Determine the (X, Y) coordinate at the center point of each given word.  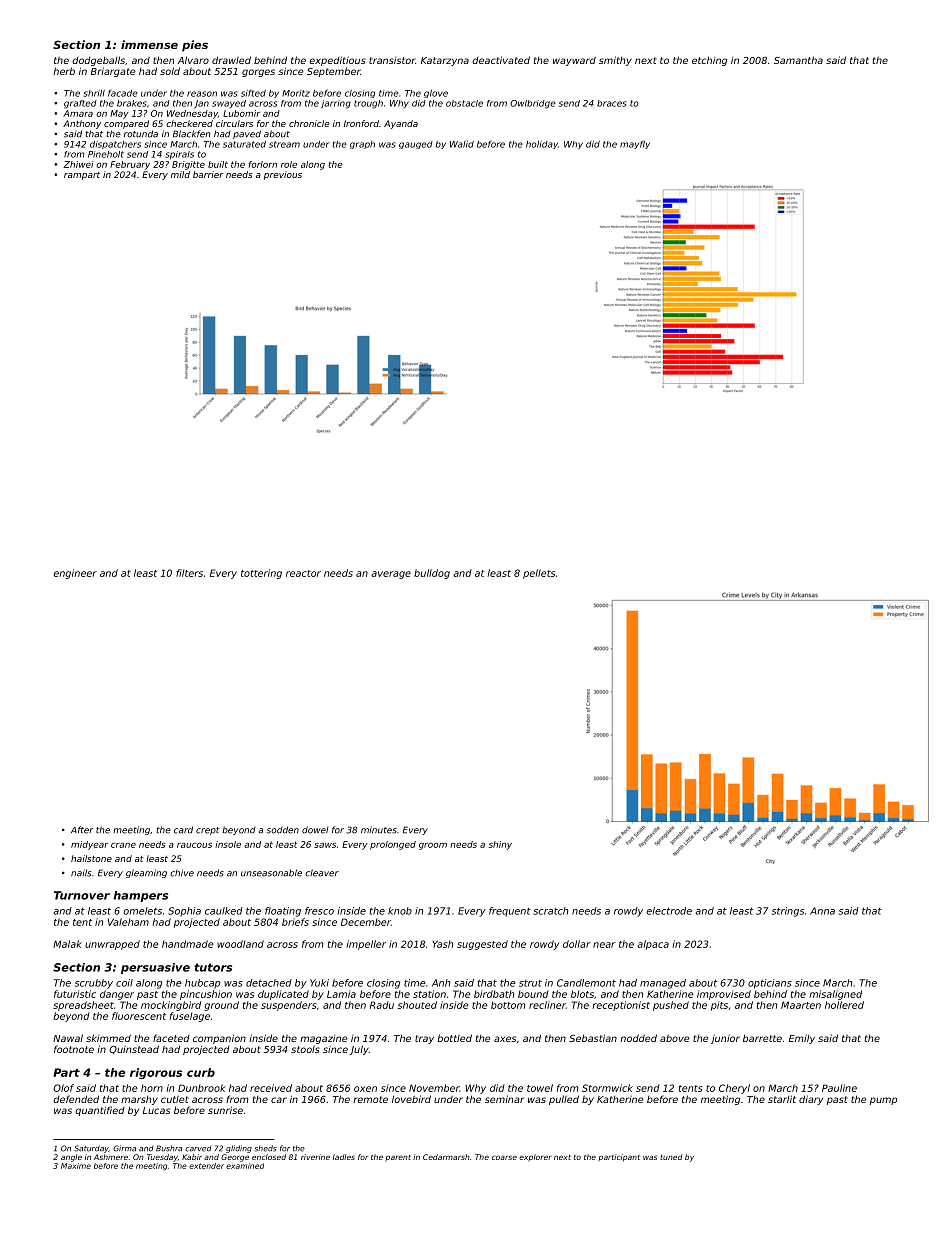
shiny (500, 845)
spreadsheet (83, 1006)
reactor (303, 573)
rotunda (141, 134)
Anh (441, 983)
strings (788, 912)
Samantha (798, 60)
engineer (75, 574)
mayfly (635, 145)
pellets (539, 574)
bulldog (432, 574)
